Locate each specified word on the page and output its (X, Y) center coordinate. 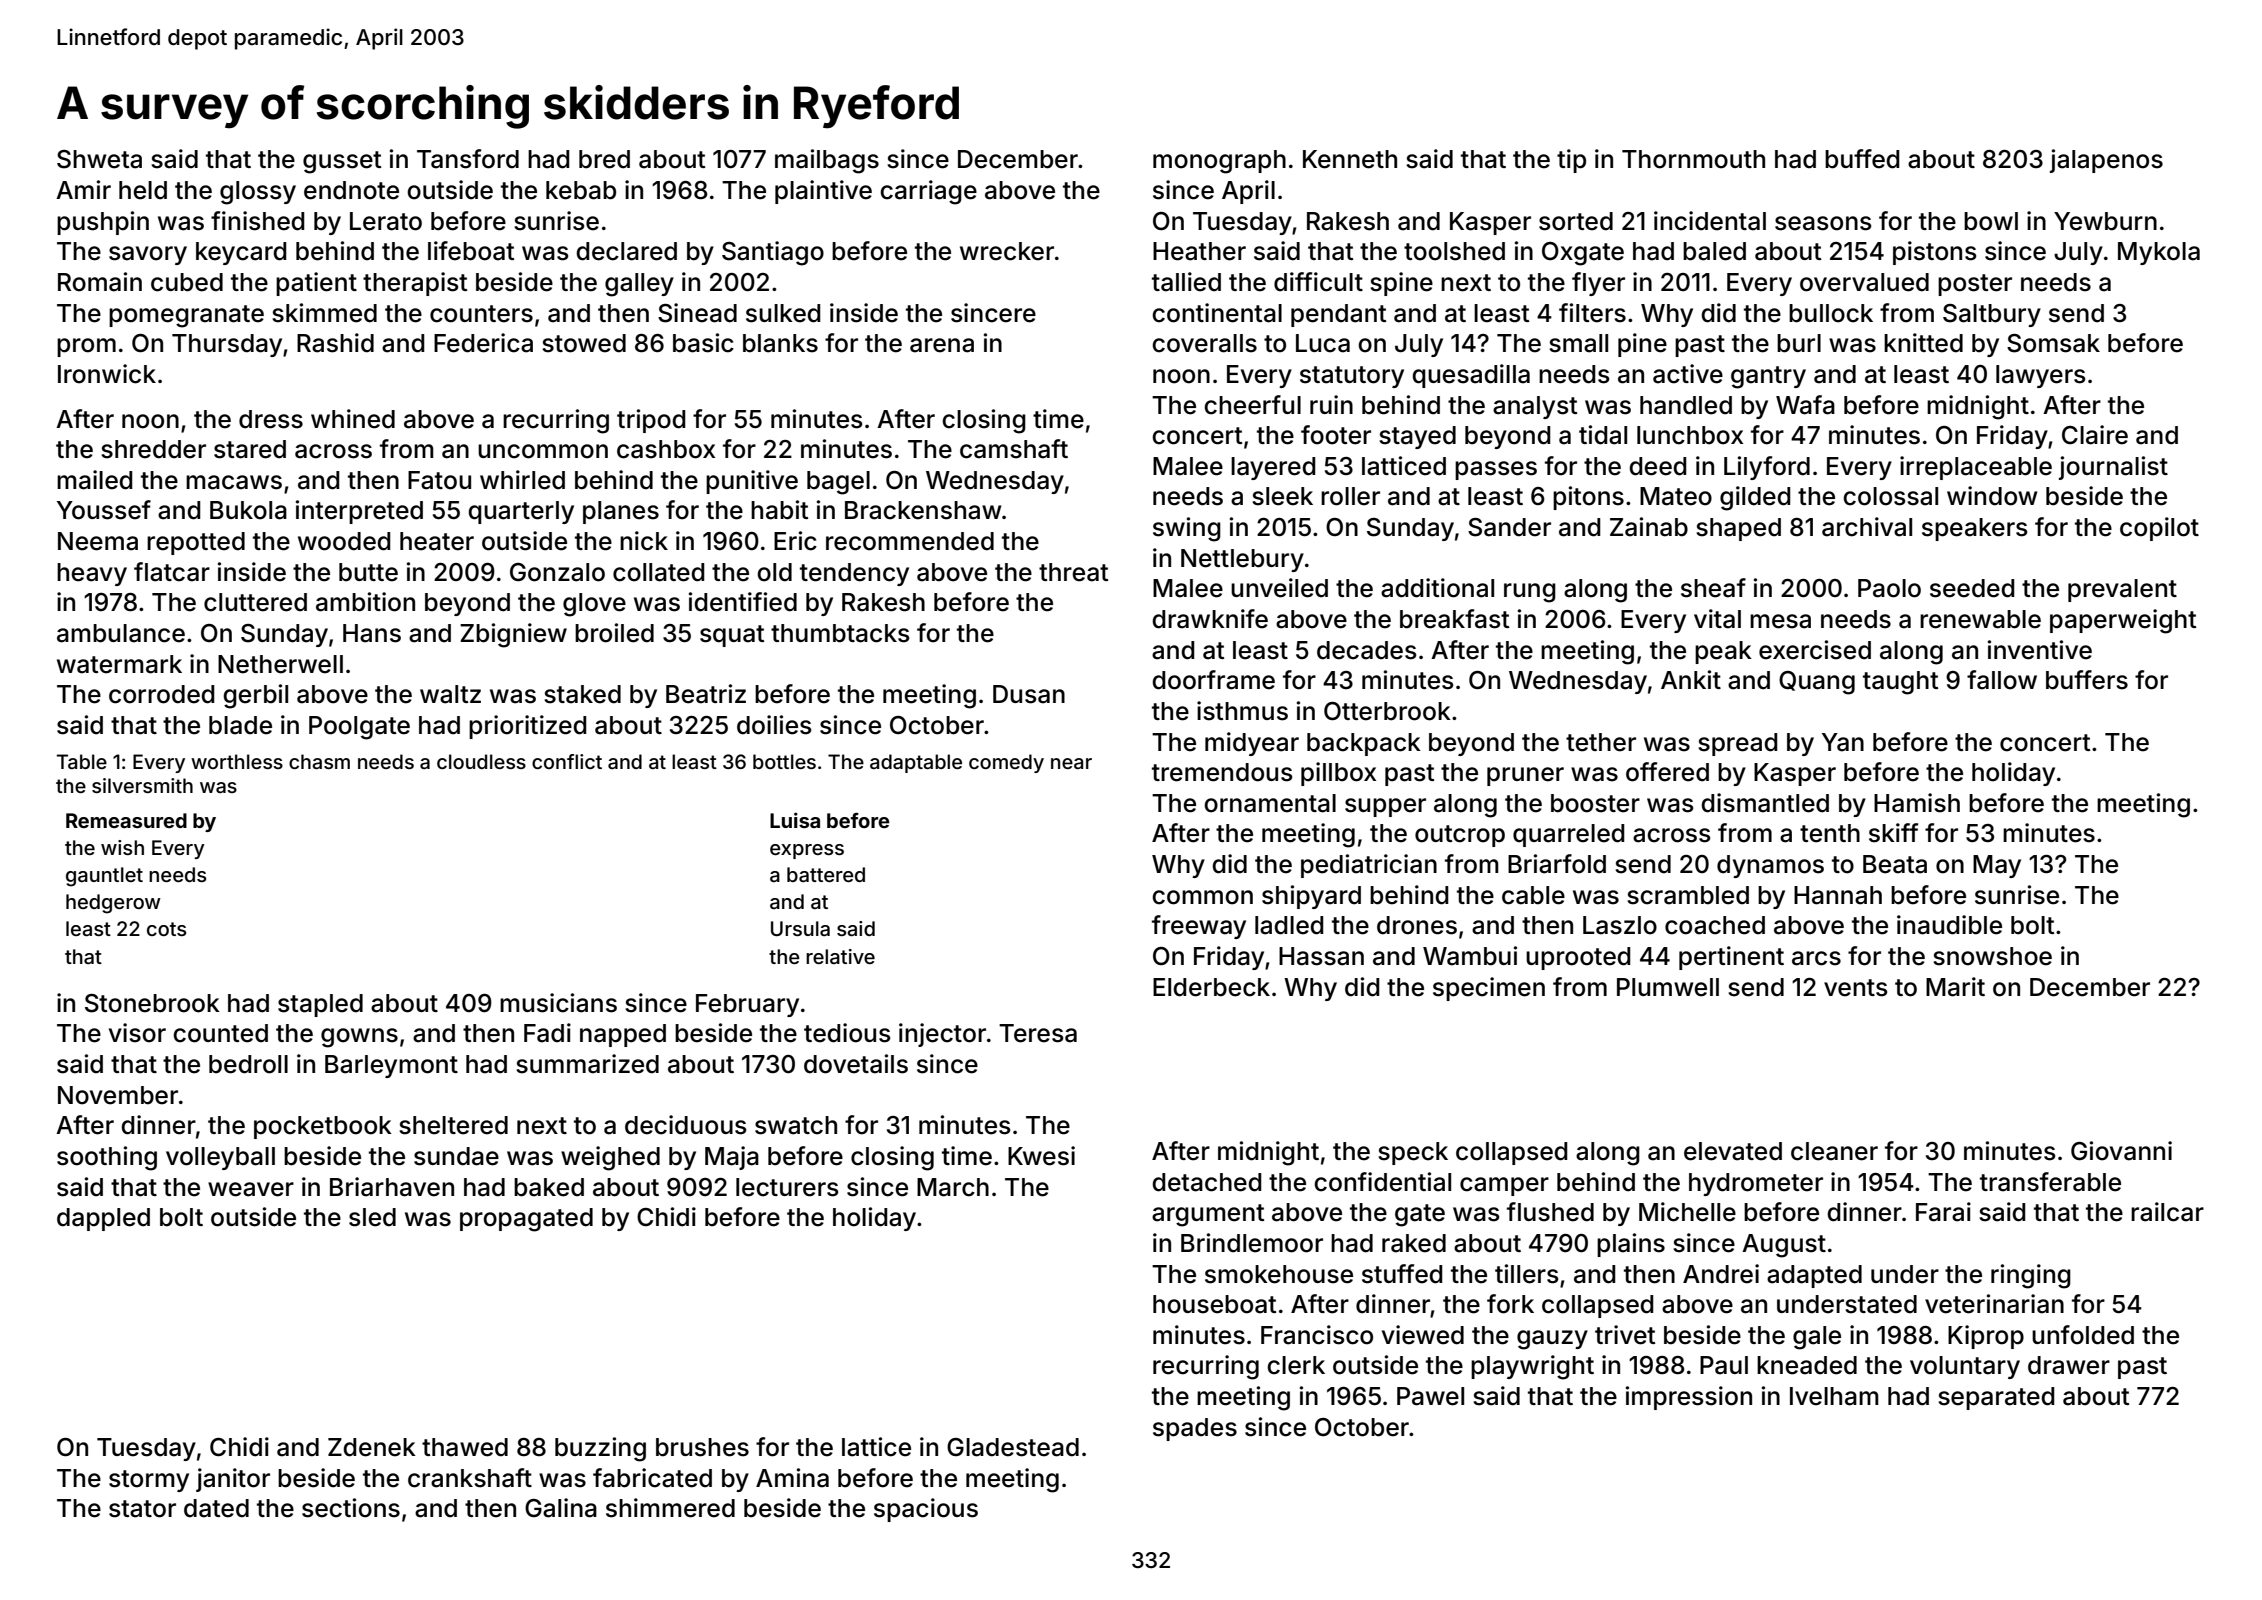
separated (1996, 1398)
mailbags (827, 161)
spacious (926, 1510)
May (1997, 866)
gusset (342, 162)
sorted (1576, 221)
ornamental (1270, 803)
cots (167, 929)
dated (216, 1508)
